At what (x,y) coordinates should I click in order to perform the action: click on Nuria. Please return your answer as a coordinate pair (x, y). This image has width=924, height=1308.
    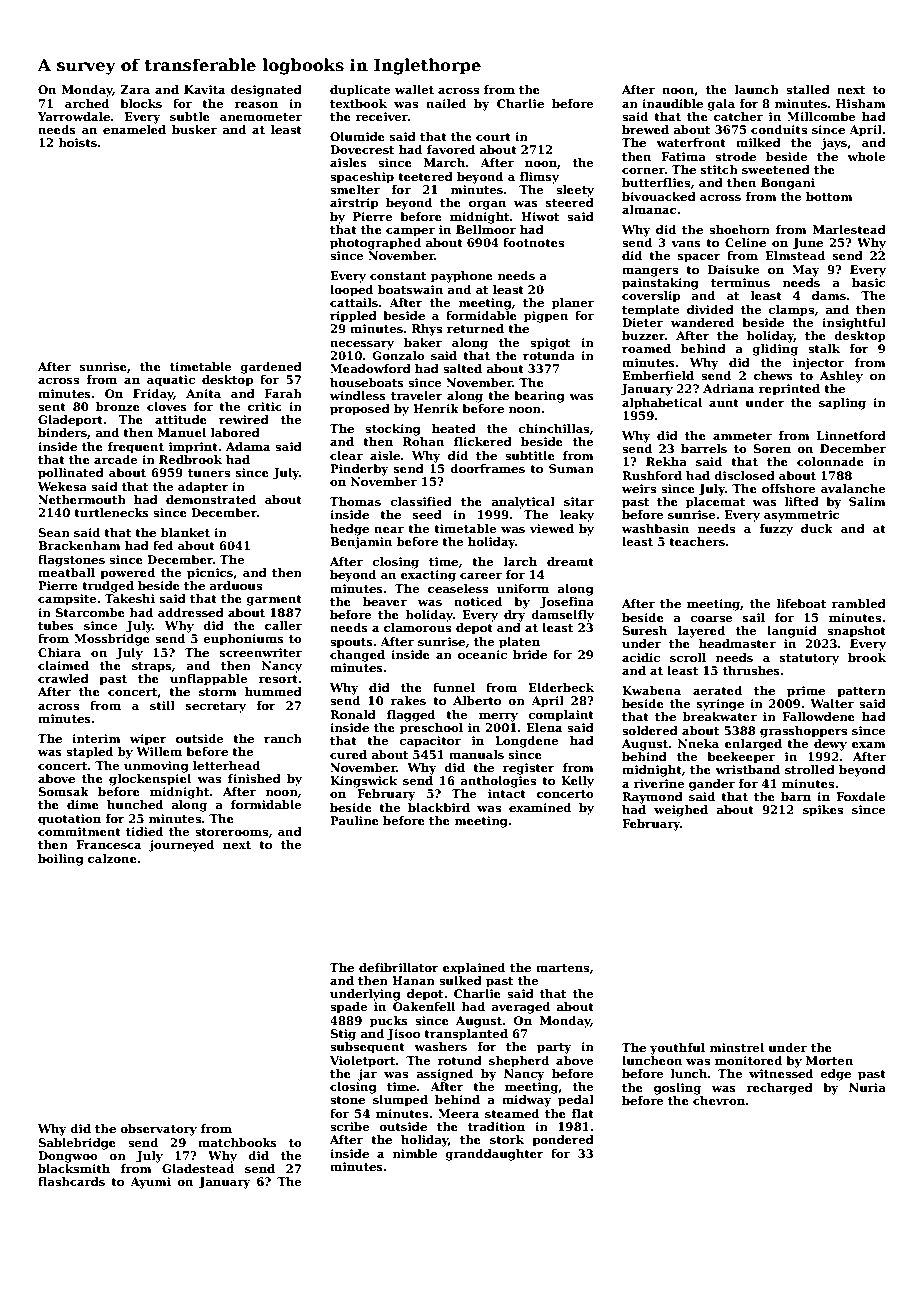
    Looking at the image, I should click on (867, 1087).
